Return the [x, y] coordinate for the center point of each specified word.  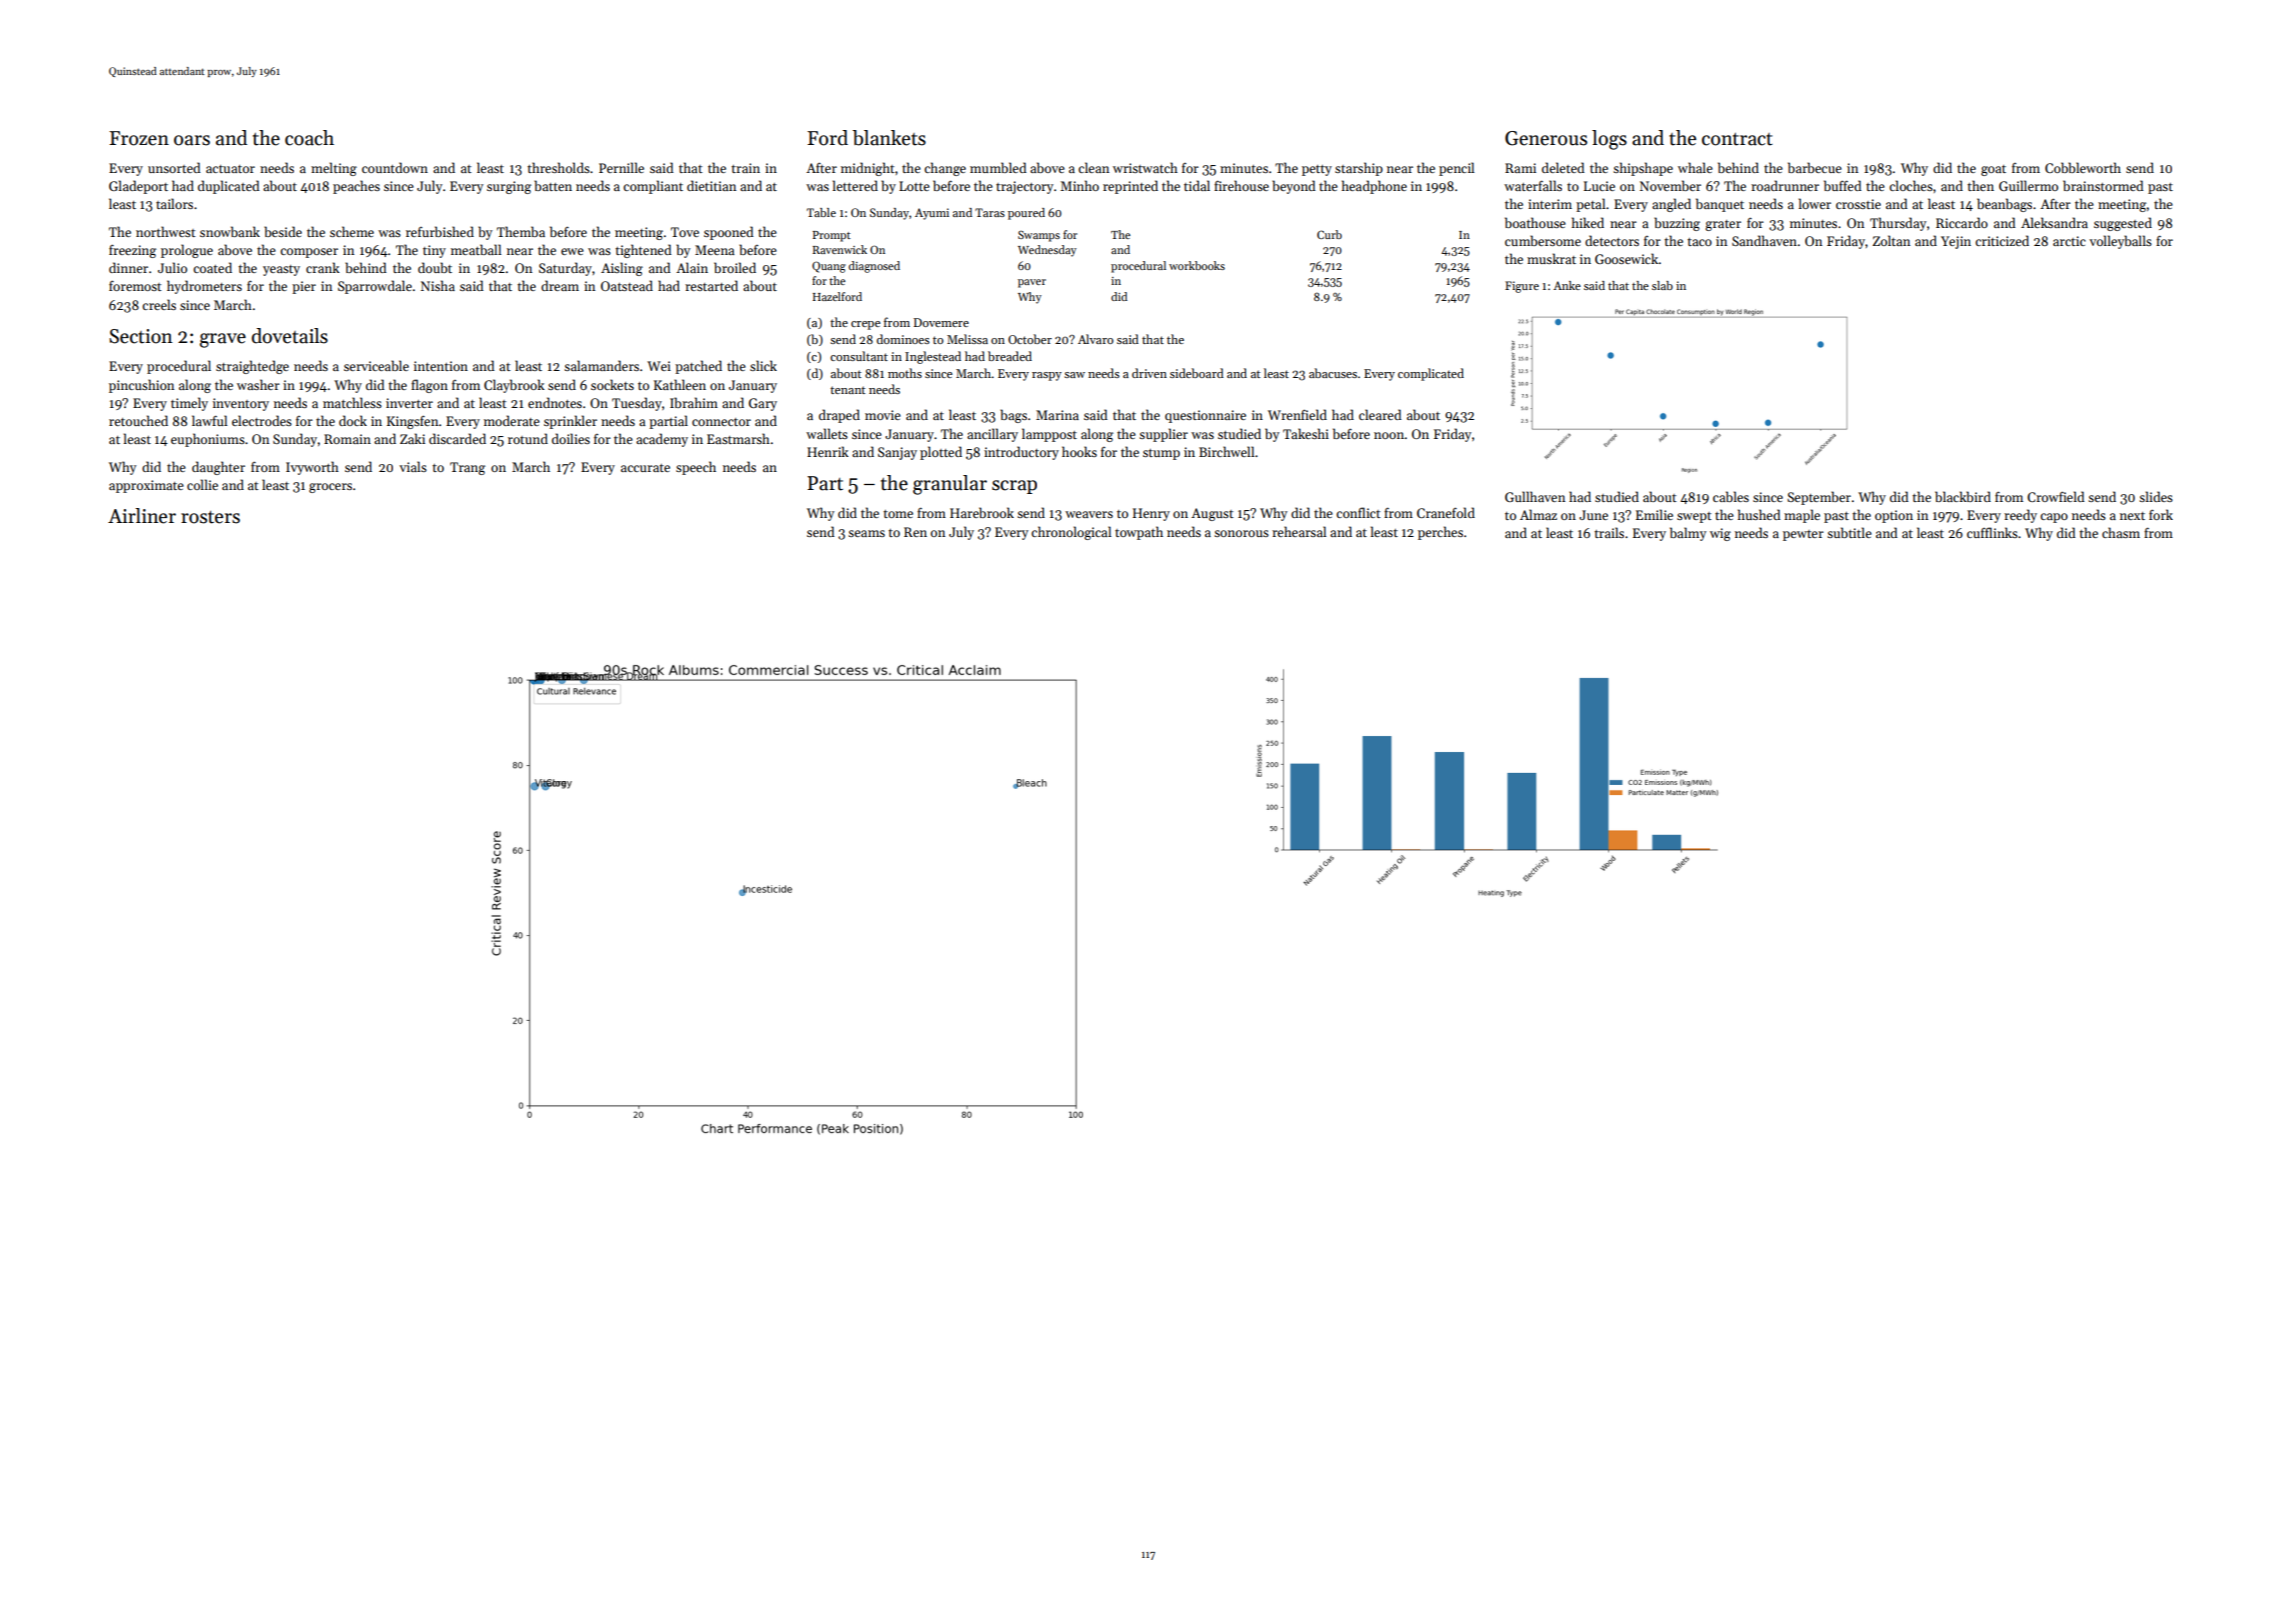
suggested [2123, 224]
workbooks [1197, 265]
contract [1737, 139]
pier [304, 287]
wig [1720, 534]
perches [1440, 533]
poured [1026, 214]
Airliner [142, 516]
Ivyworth [312, 468]
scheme [352, 231]
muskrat [1551, 258]
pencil [1457, 169]
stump [1161, 454]
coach [309, 138]
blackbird [1963, 496]
